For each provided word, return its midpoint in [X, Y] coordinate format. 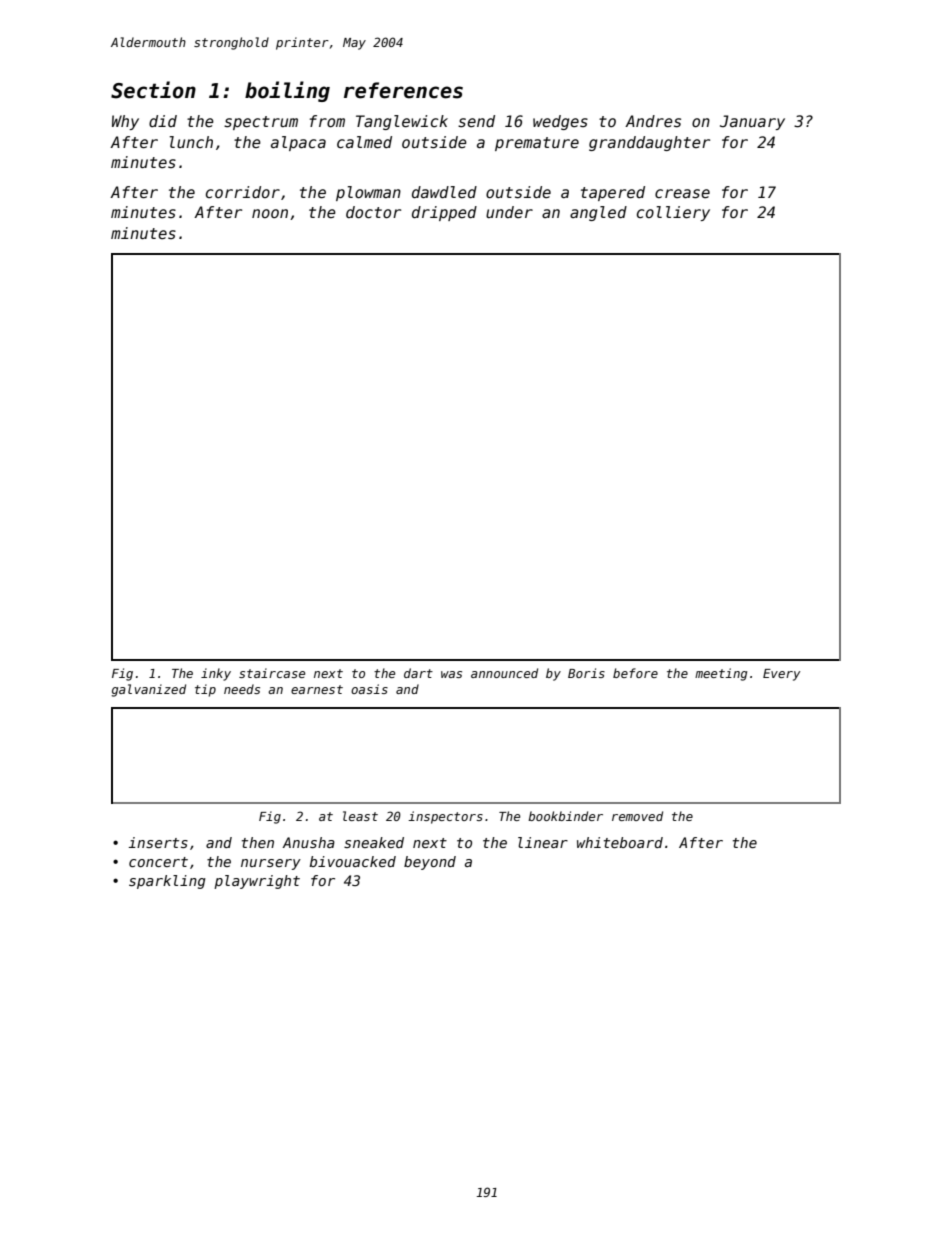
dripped [444, 213]
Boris [586, 673]
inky [216, 674]
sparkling [167, 882]
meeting [721, 674]
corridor [243, 192]
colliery [673, 213]
